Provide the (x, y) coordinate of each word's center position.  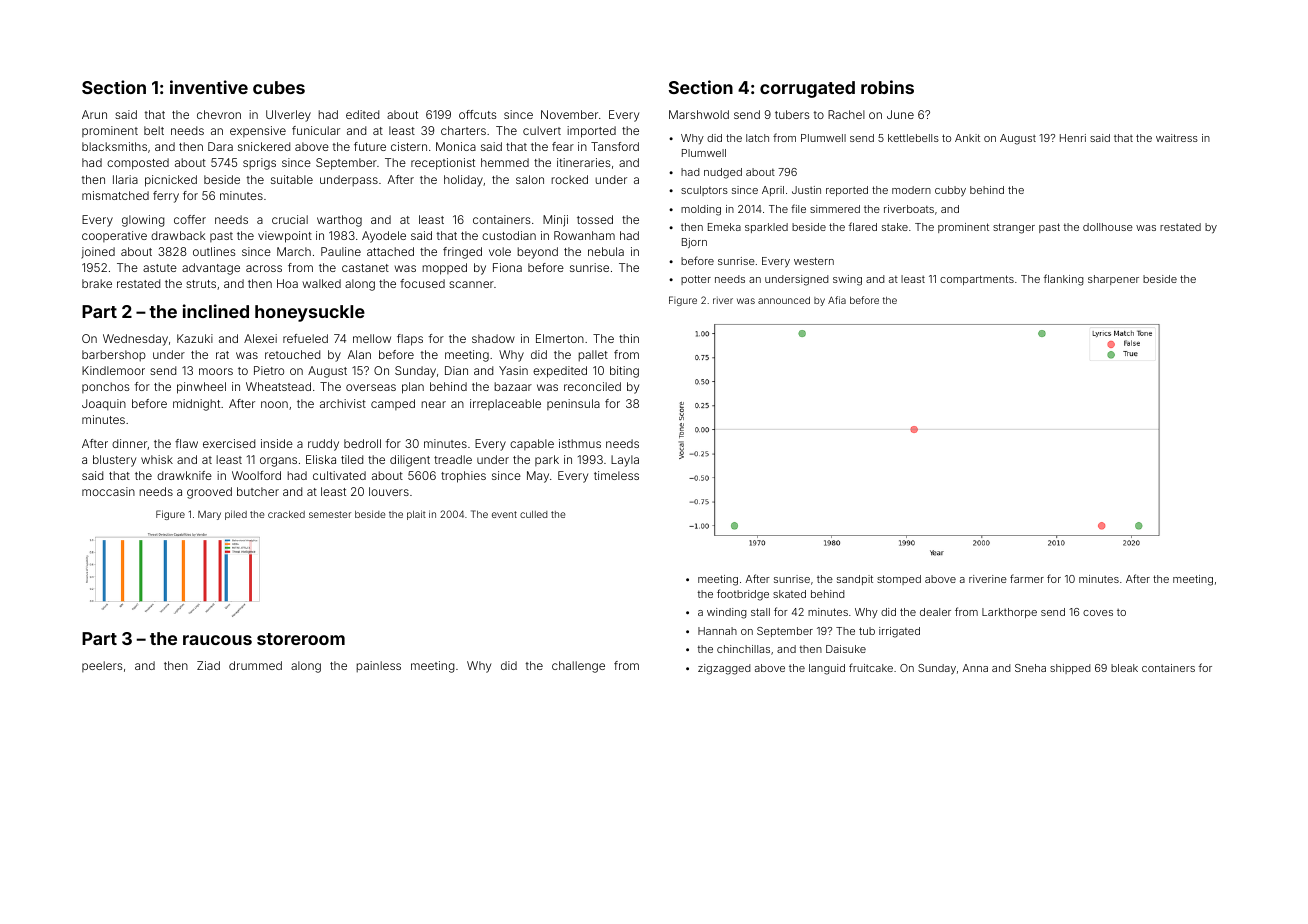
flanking (1064, 280)
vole (500, 251)
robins (887, 87)
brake (97, 283)
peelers (102, 666)
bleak (1124, 668)
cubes (279, 87)
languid (827, 669)
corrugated (807, 89)
